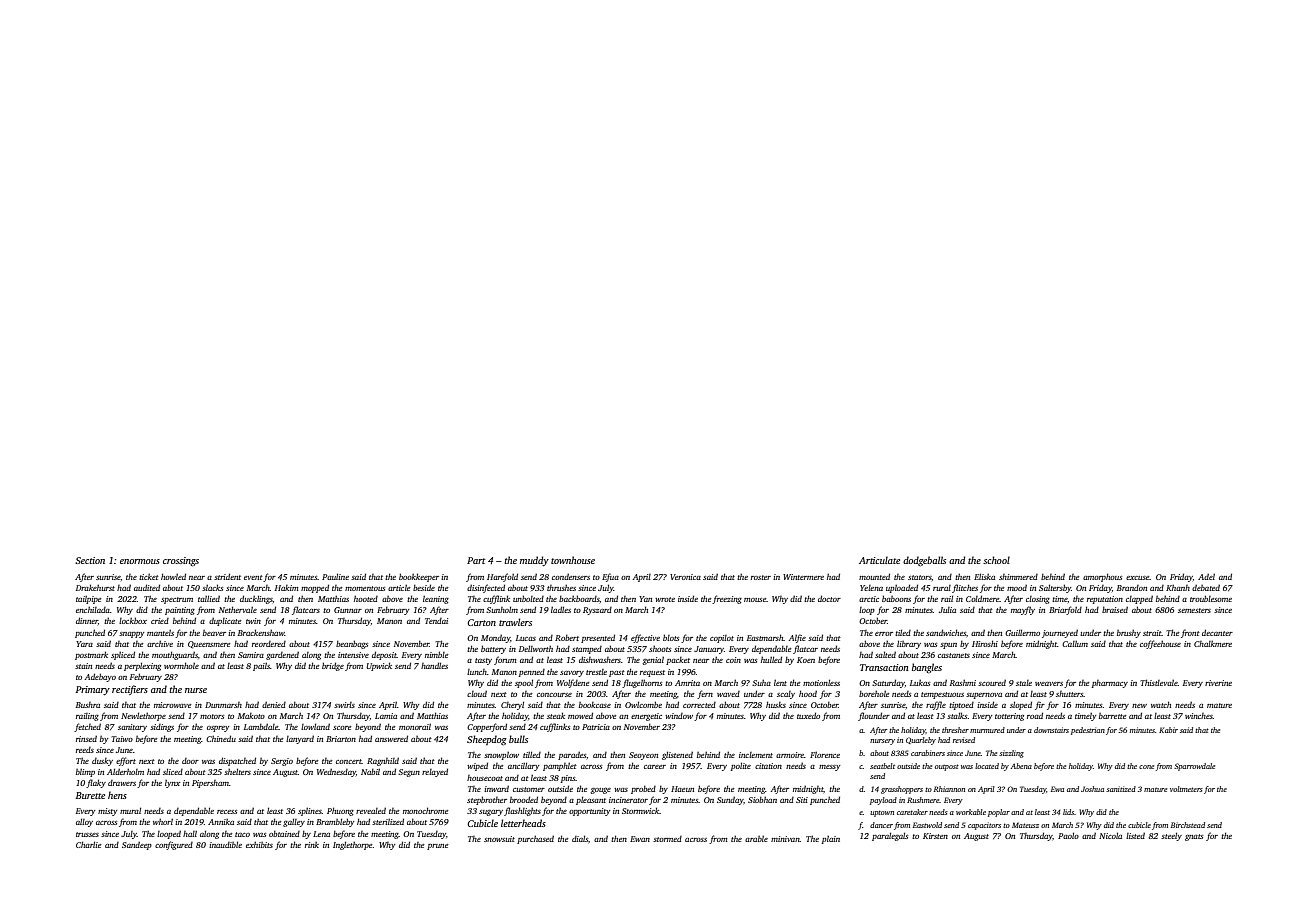  What do you see at coordinates (996, 560) in the document?
I see `school` at bounding box center [996, 560].
